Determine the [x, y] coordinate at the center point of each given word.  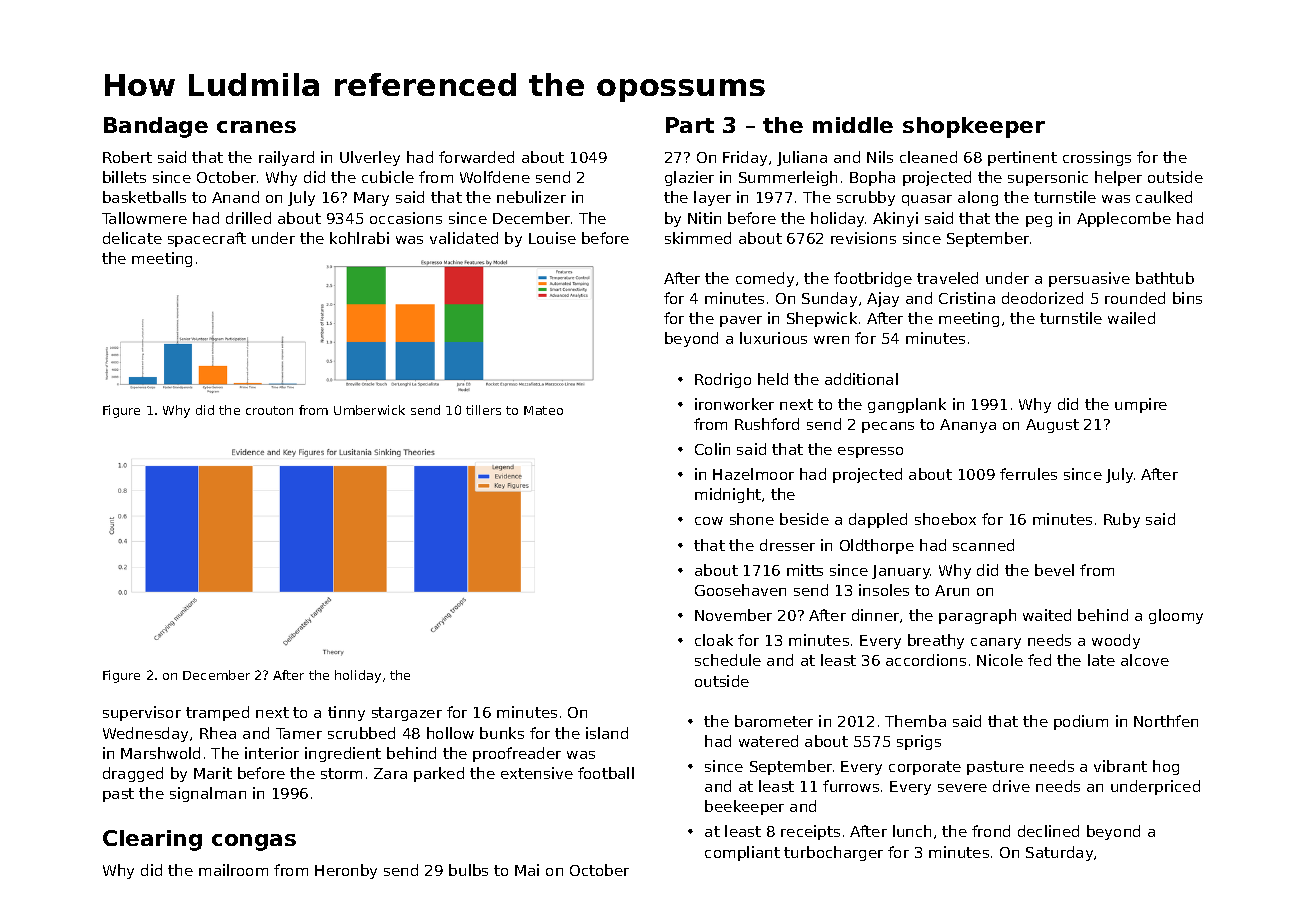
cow [709, 521]
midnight [728, 495]
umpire [1141, 405]
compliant [742, 853]
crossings [1097, 158]
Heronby [346, 871]
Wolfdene [495, 177]
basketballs [144, 197]
